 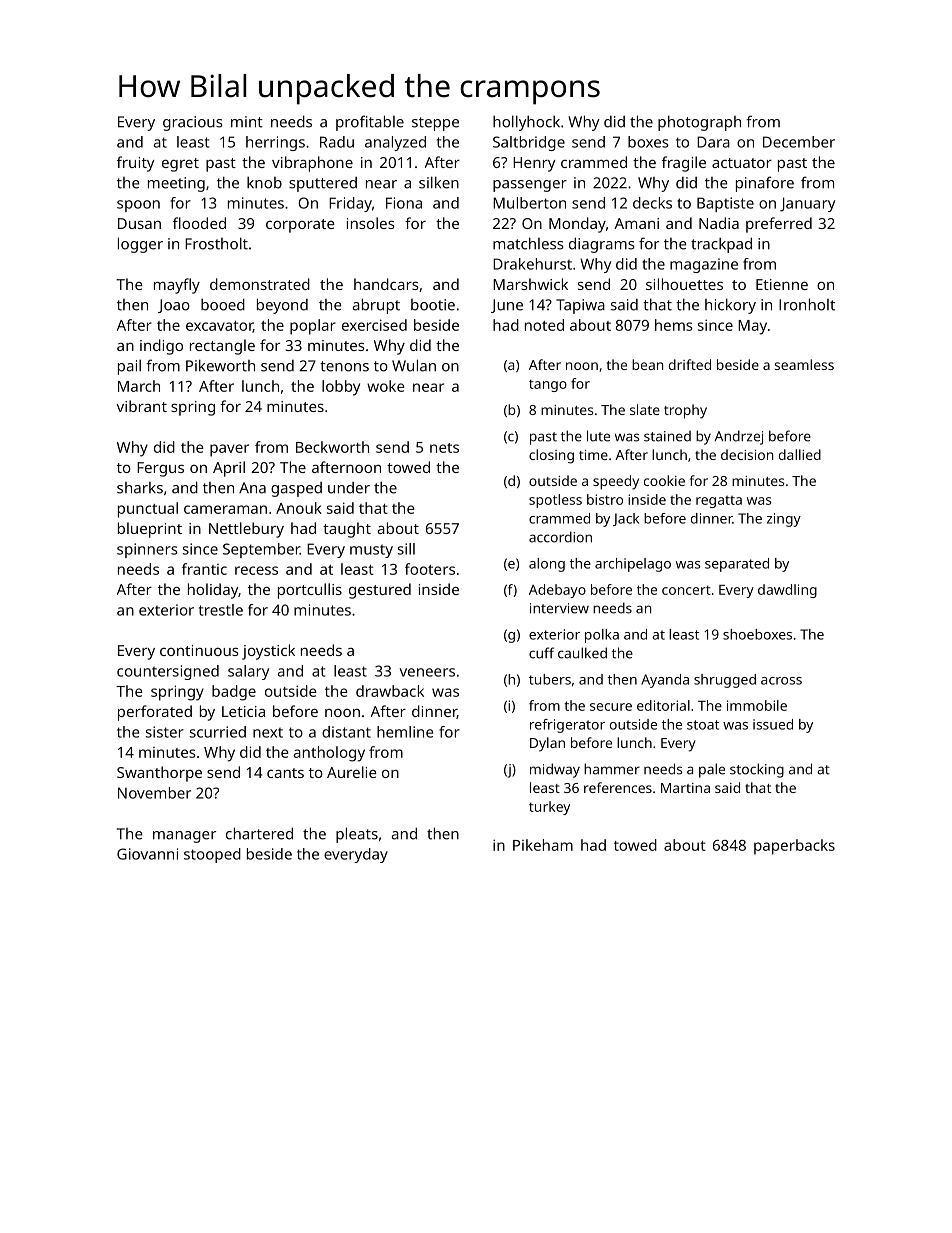 I want to click on decks, so click(x=652, y=203).
